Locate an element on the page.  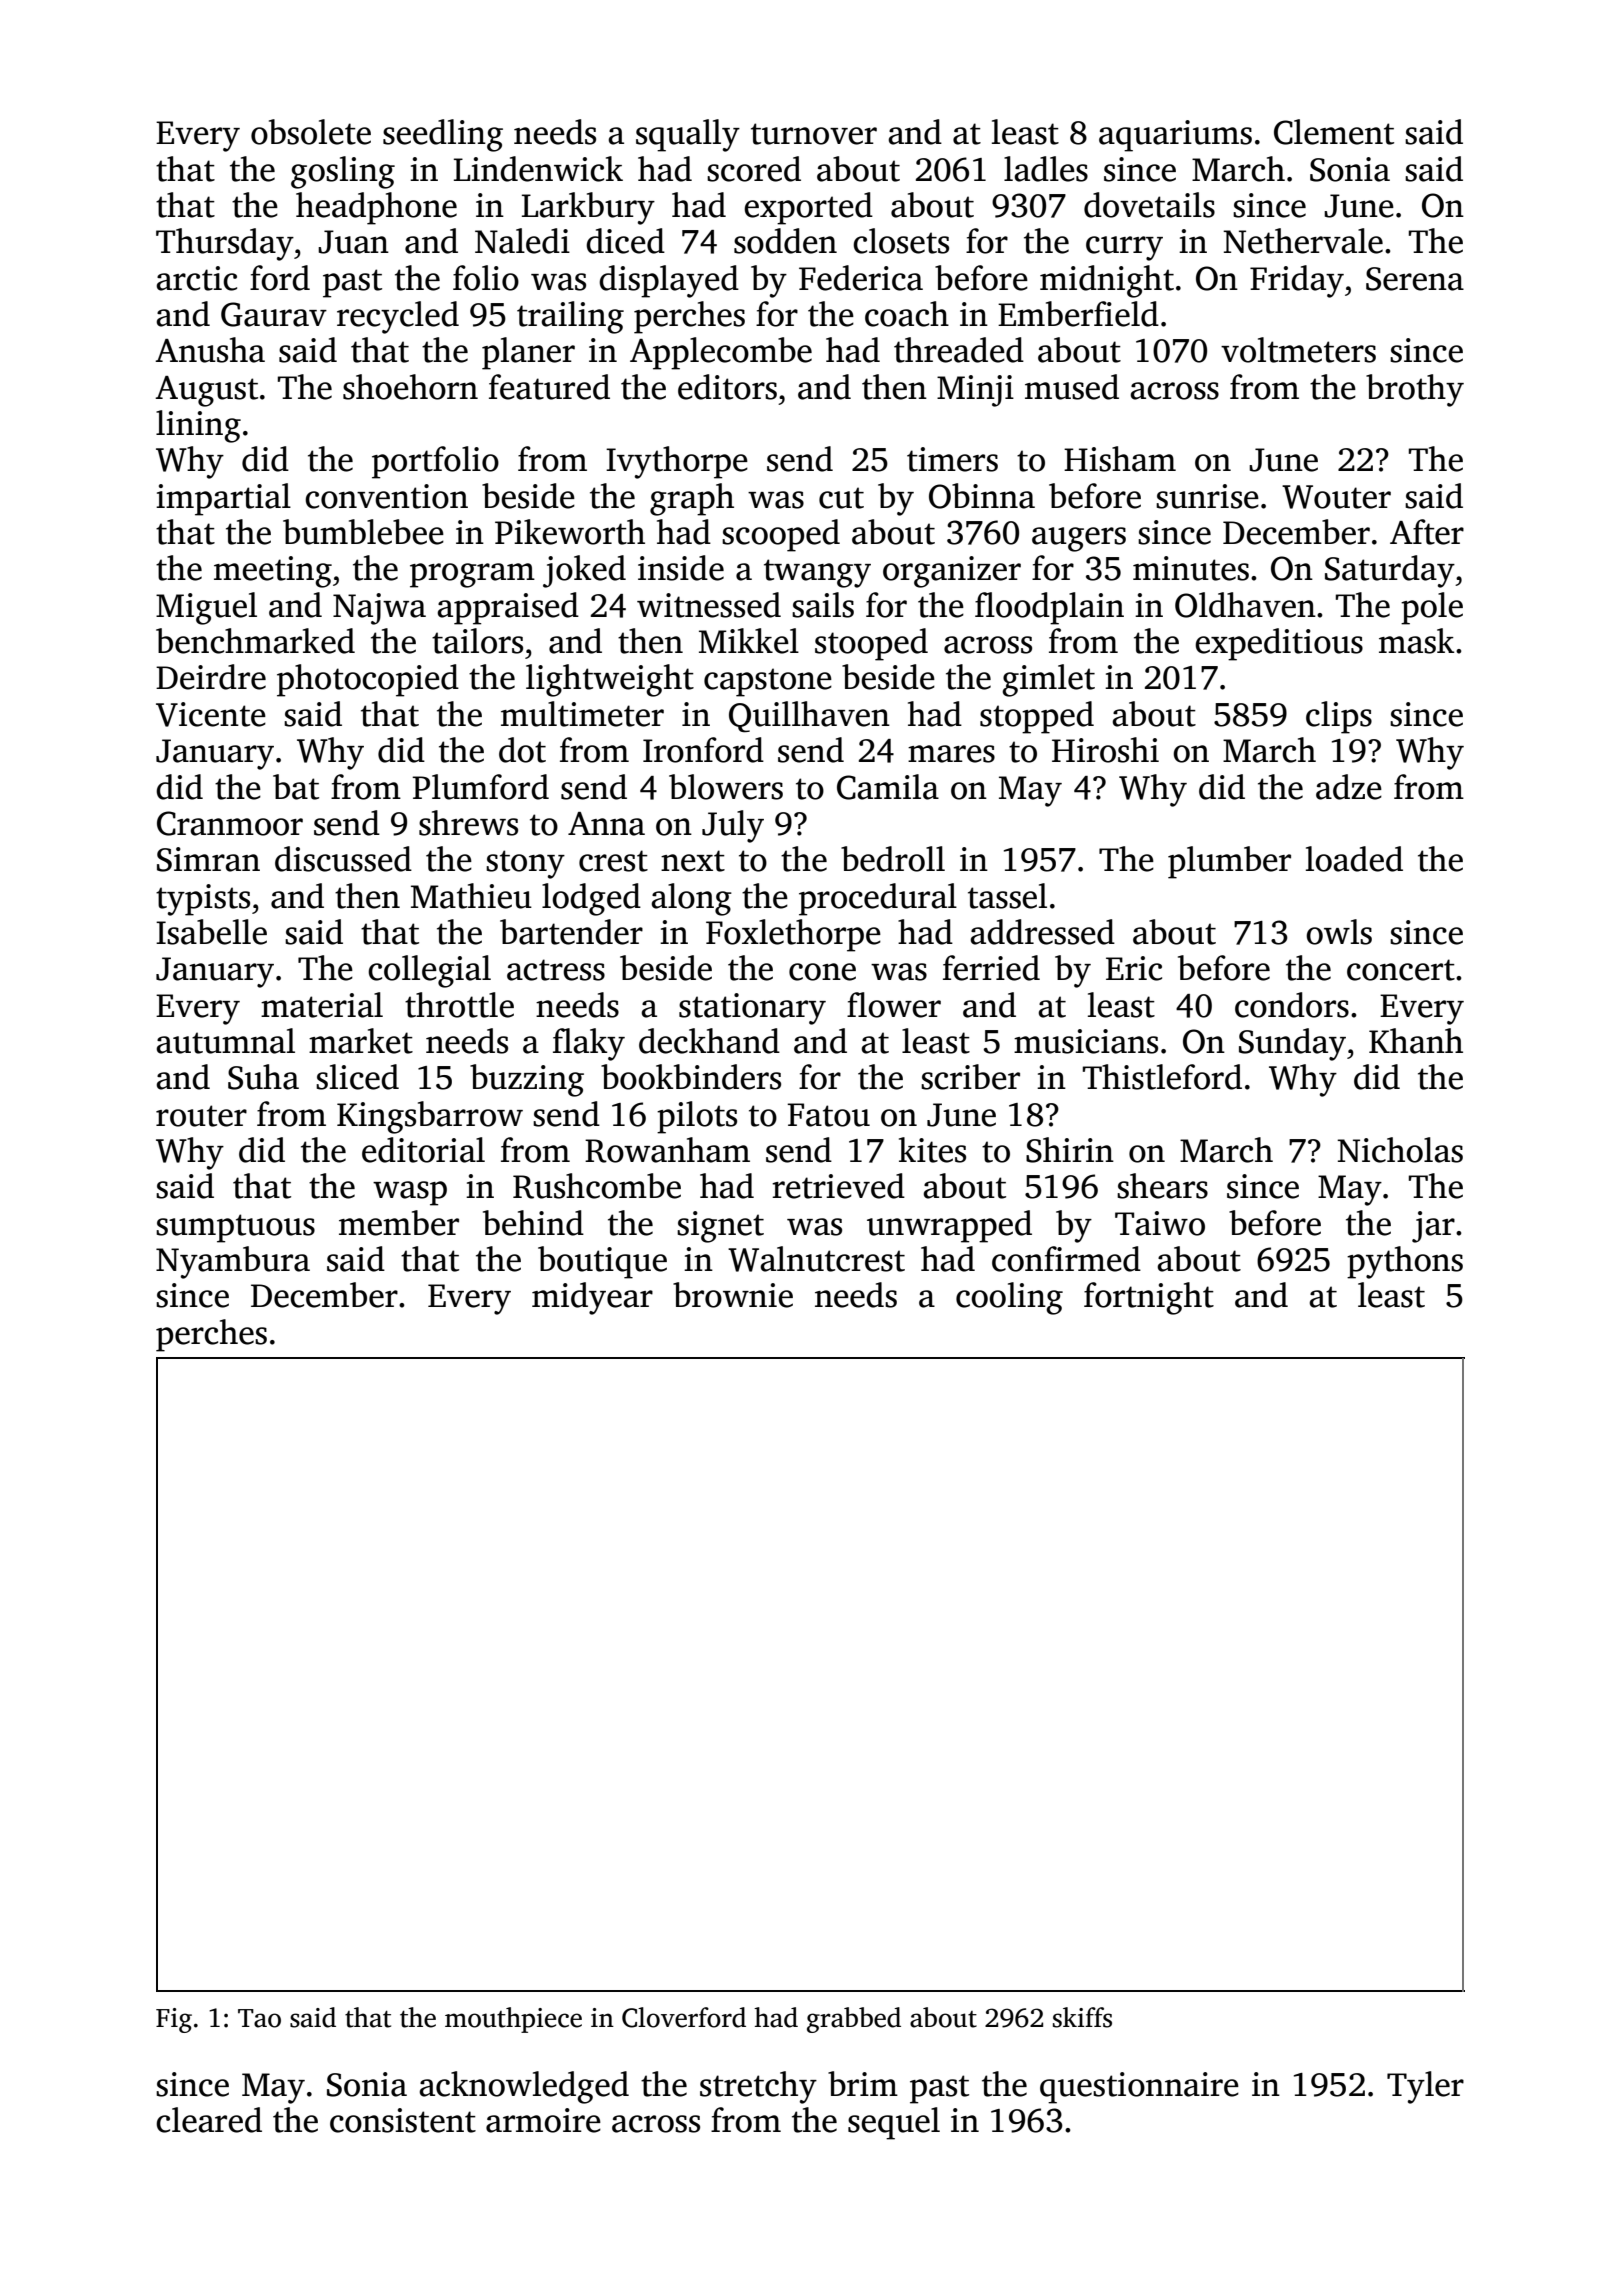
Tyler is located at coordinates (1425, 2087).
